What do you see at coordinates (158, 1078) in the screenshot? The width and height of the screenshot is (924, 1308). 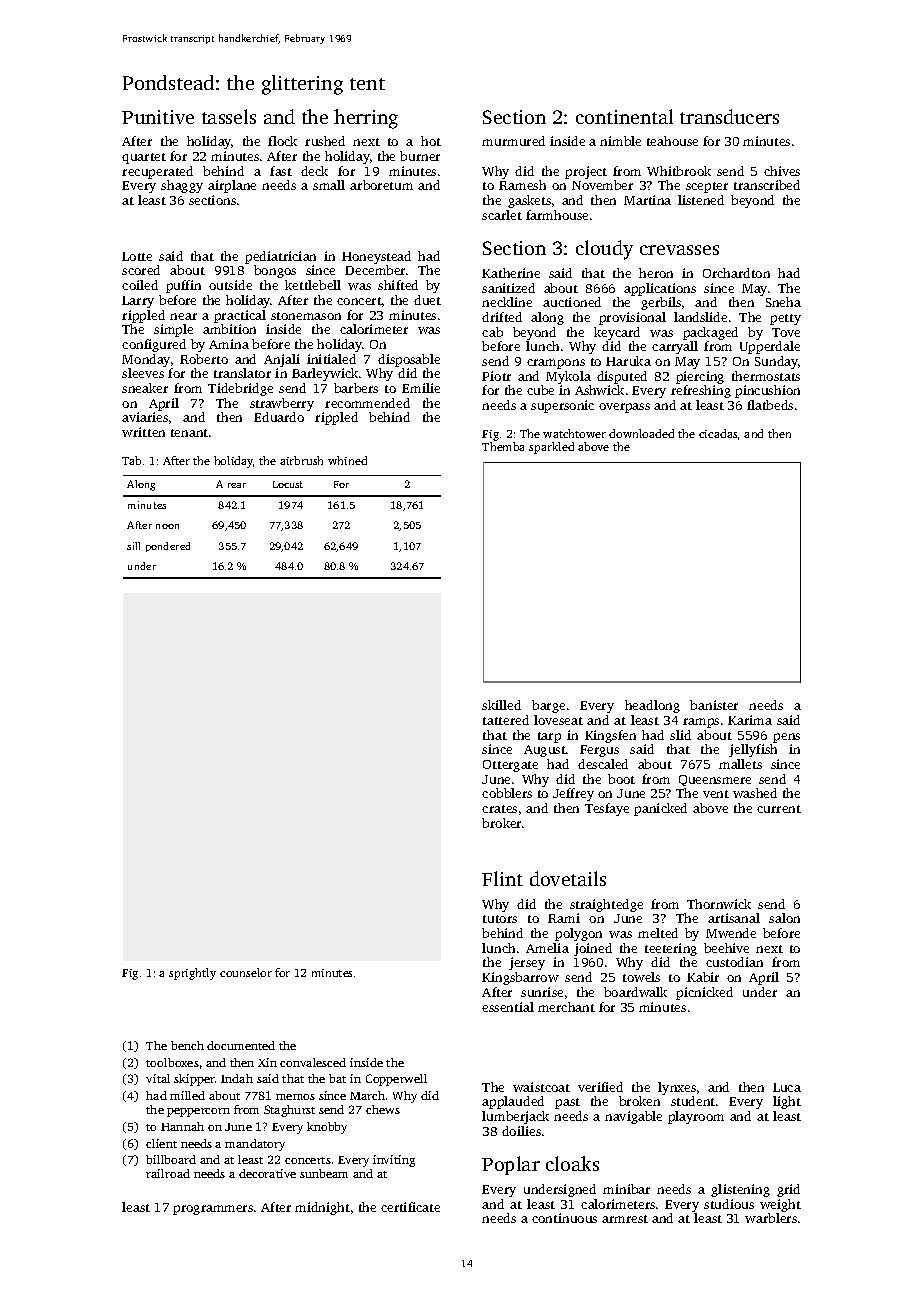 I see `vital` at bounding box center [158, 1078].
